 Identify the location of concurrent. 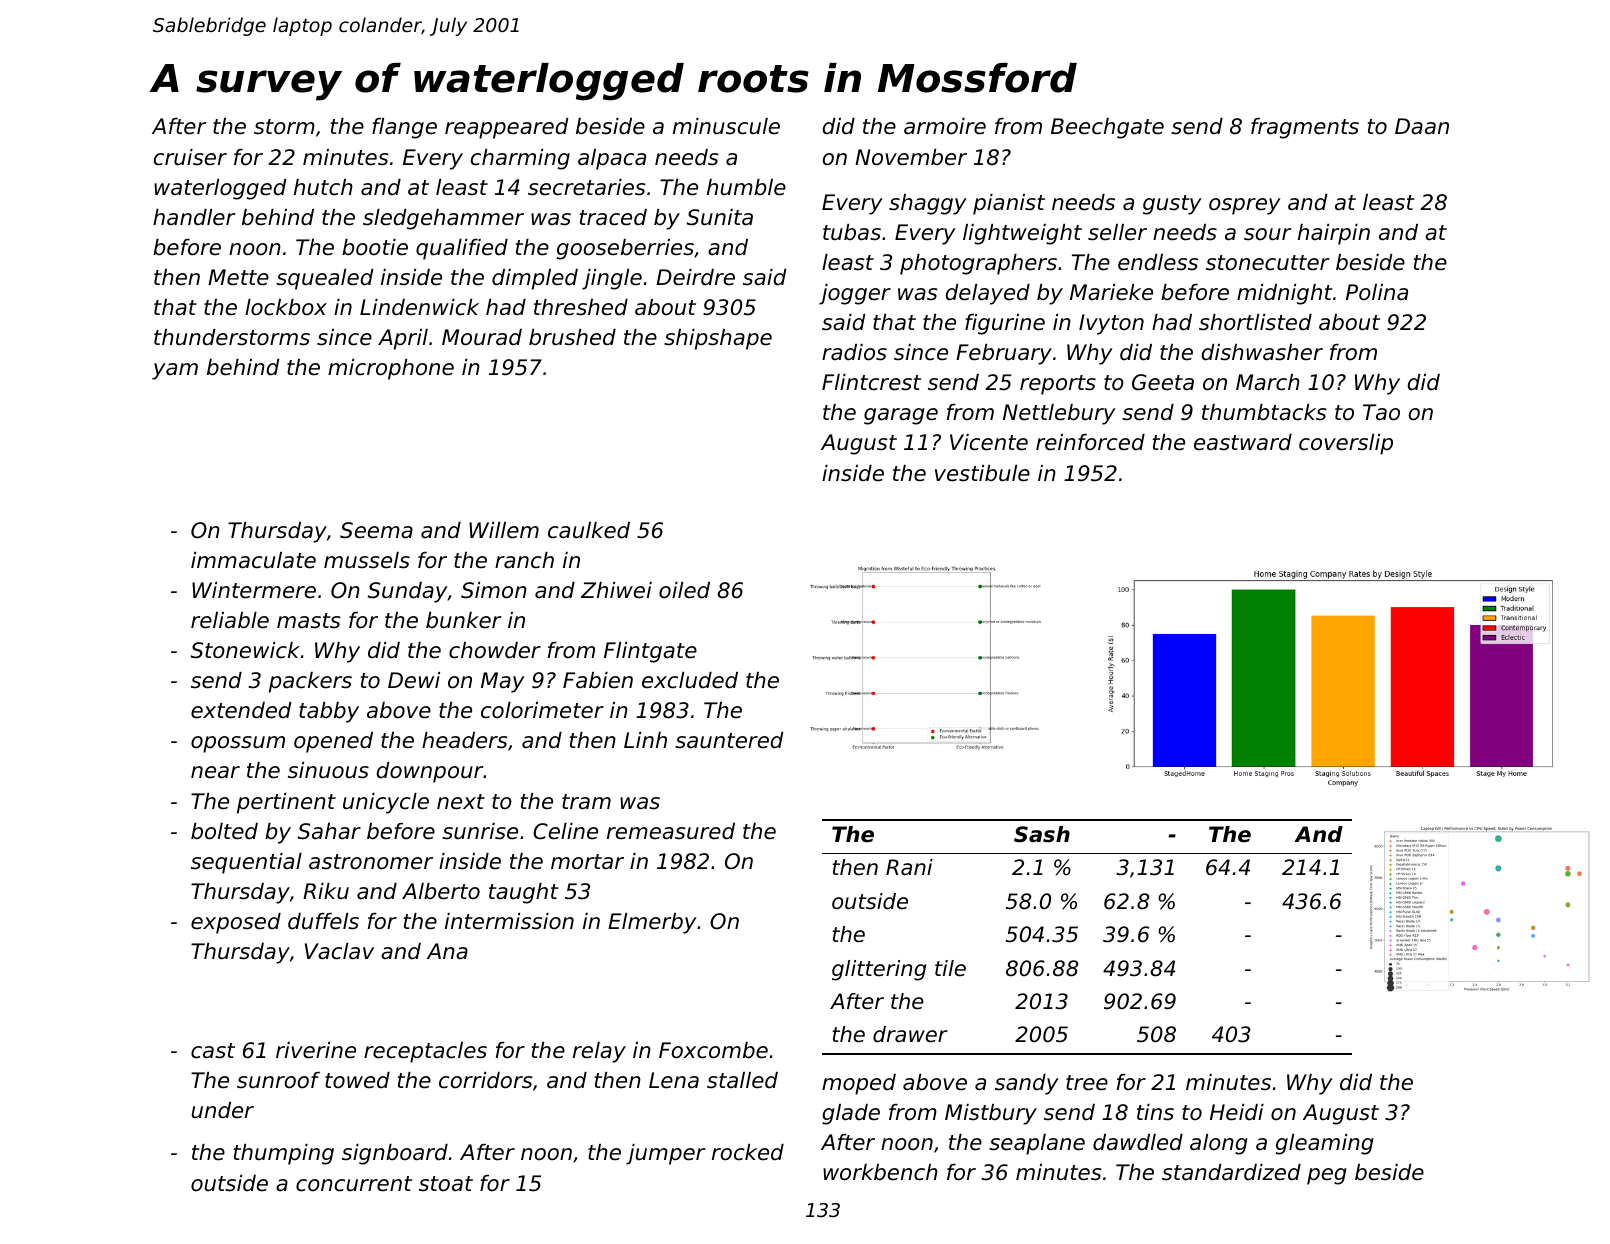
(354, 1184).
